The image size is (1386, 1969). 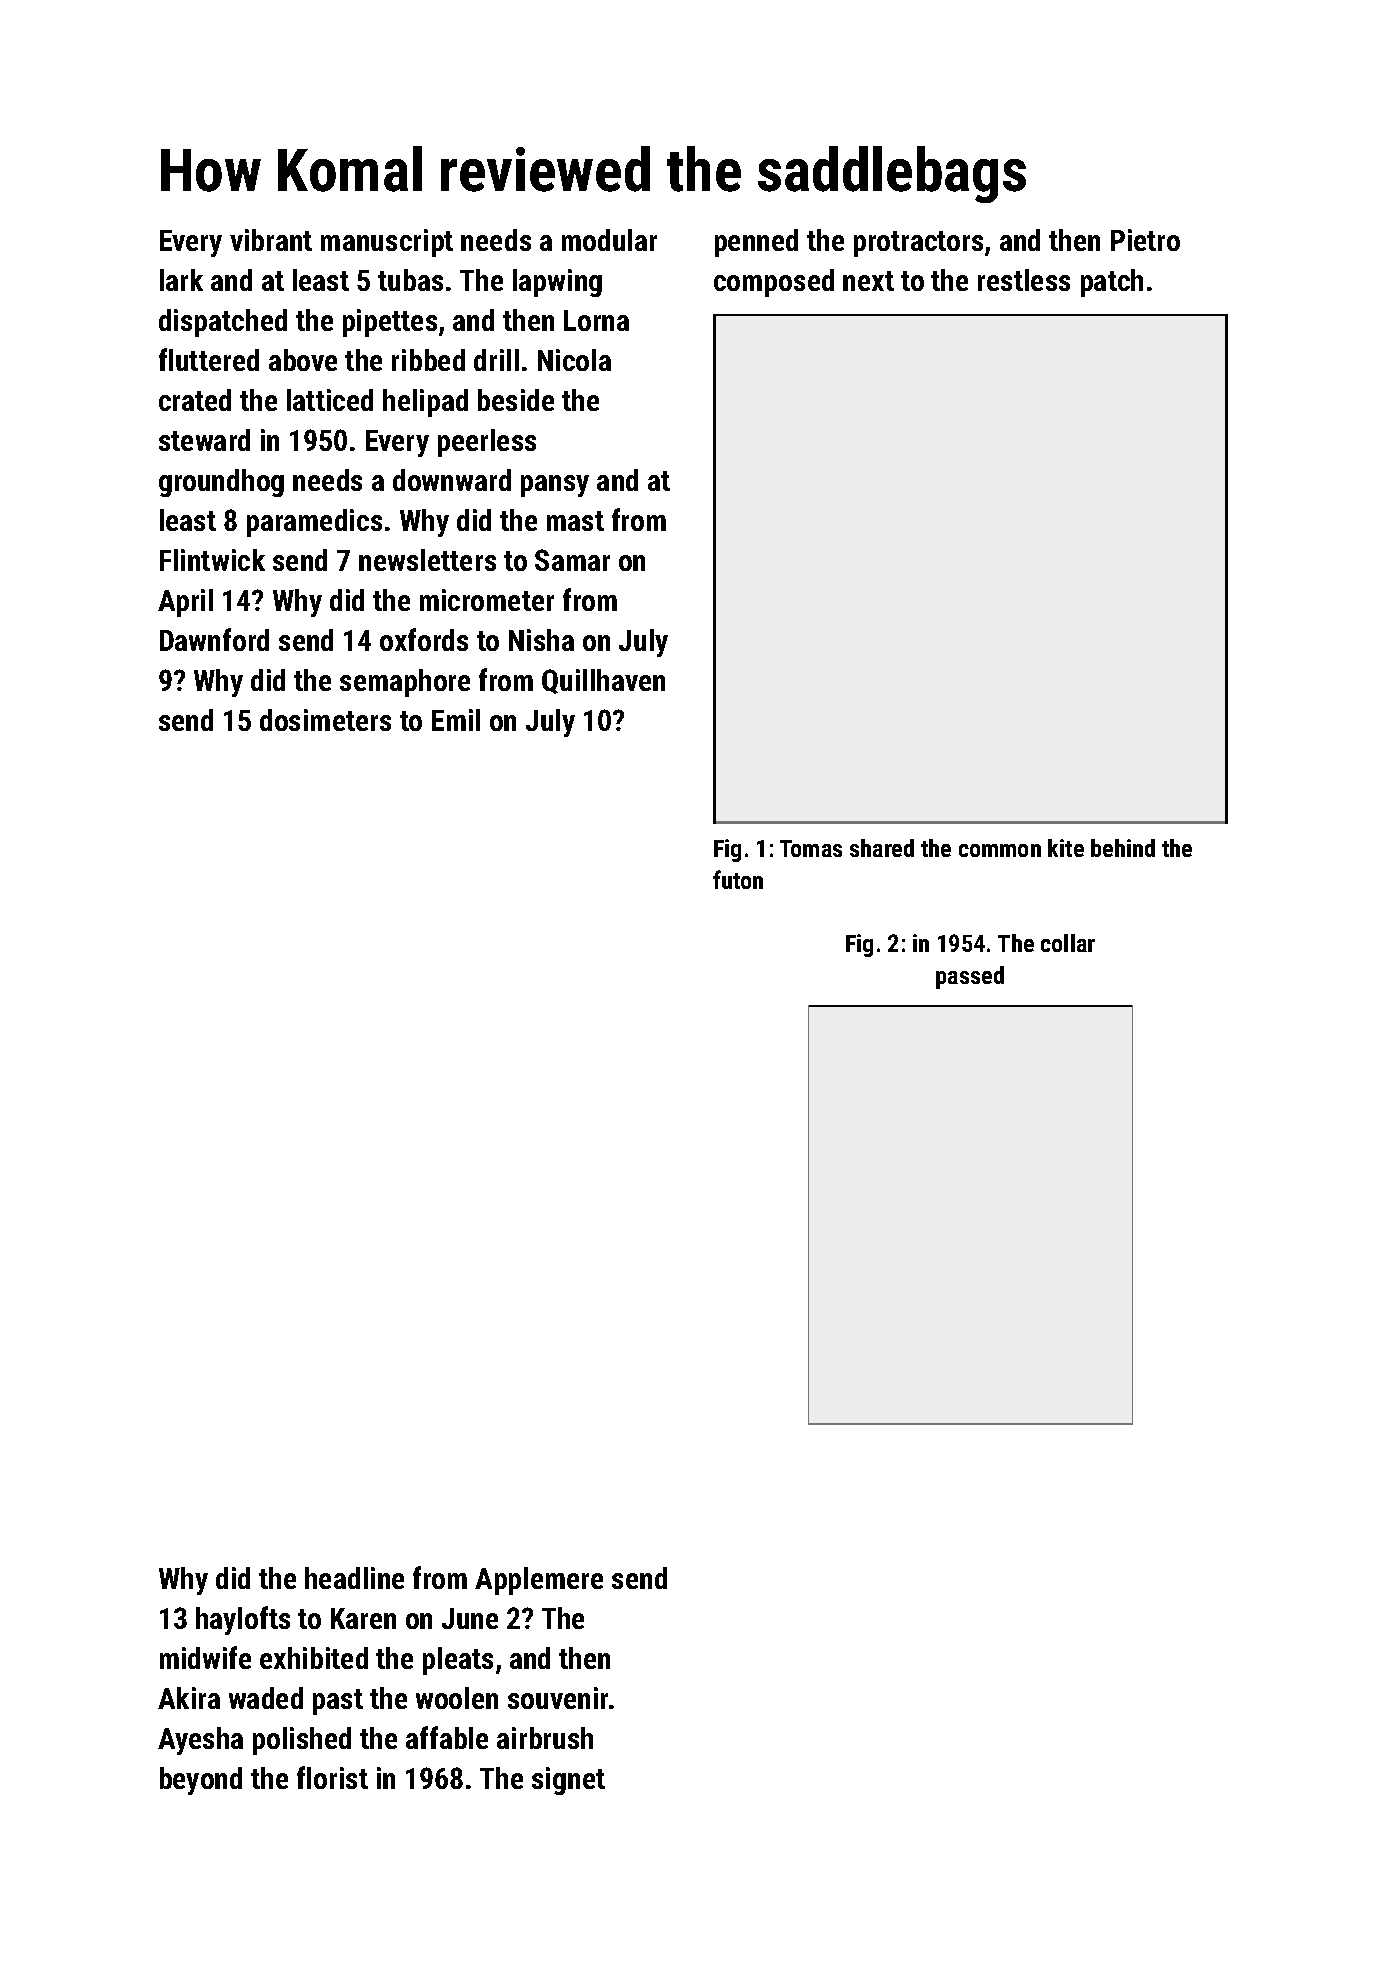 I want to click on florist, so click(x=332, y=1777).
